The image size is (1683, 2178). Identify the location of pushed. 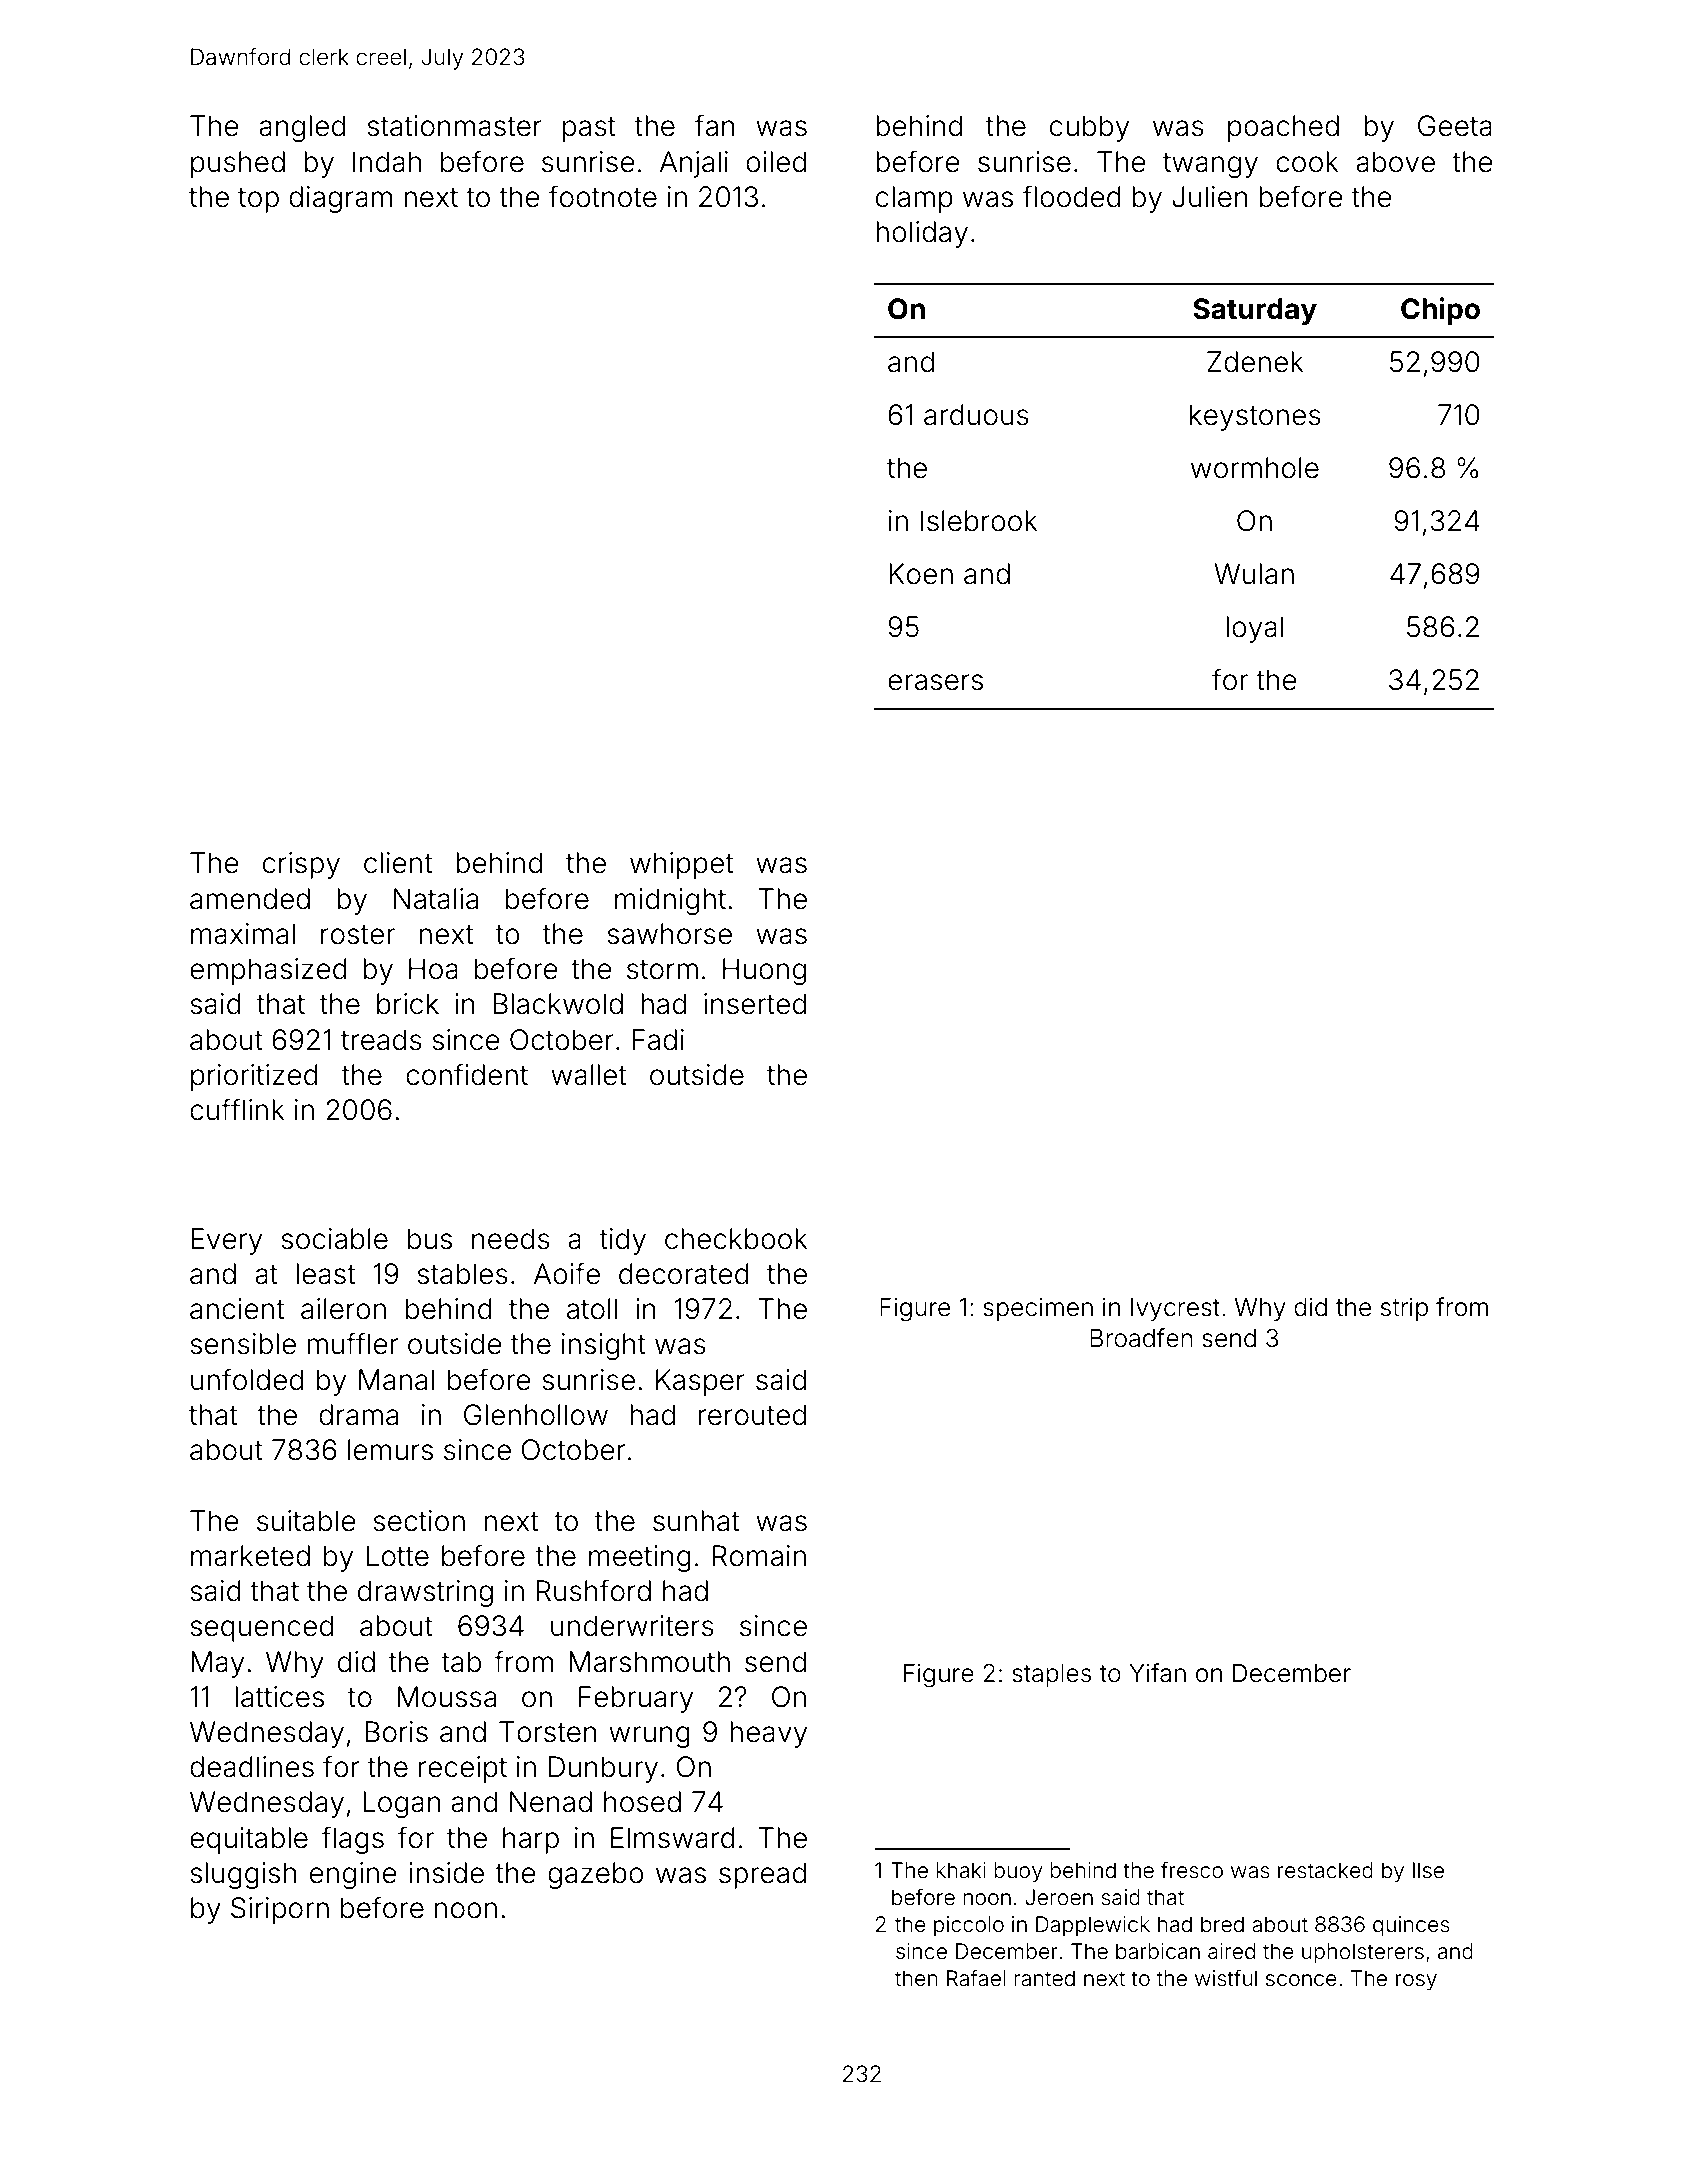
(238, 164).
